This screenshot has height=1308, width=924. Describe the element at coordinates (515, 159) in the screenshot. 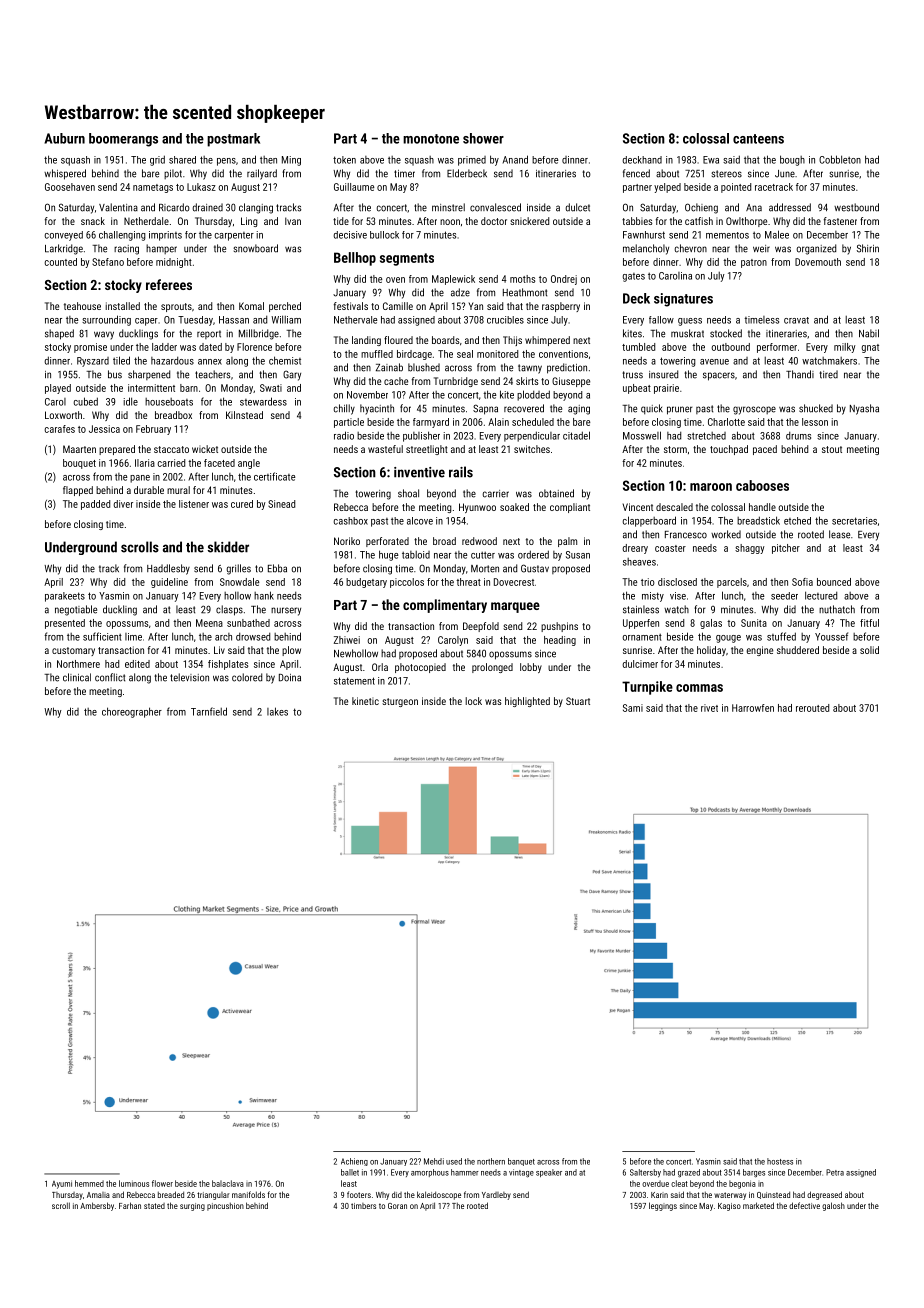

I see `Anand` at that location.
